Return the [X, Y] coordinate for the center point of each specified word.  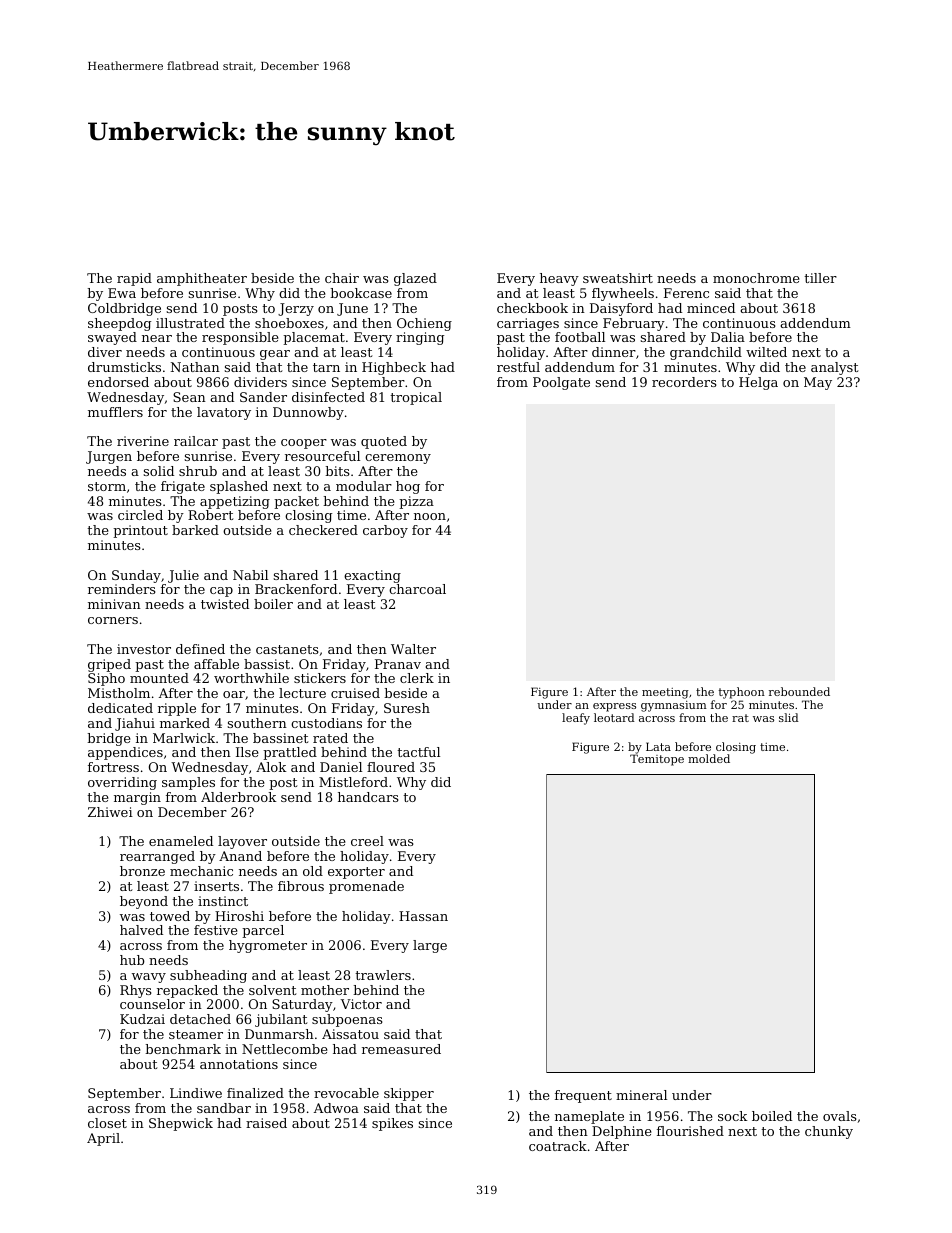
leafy [576, 719]
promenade [366, 887]
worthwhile [251, 678]
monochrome [756, 278]
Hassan [423, 916]
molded [709, 758]
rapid [134, 279]
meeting [665, 693]
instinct [223, 901]
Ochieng [424, 324]
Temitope [657, 760]
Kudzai [142, 1019]
